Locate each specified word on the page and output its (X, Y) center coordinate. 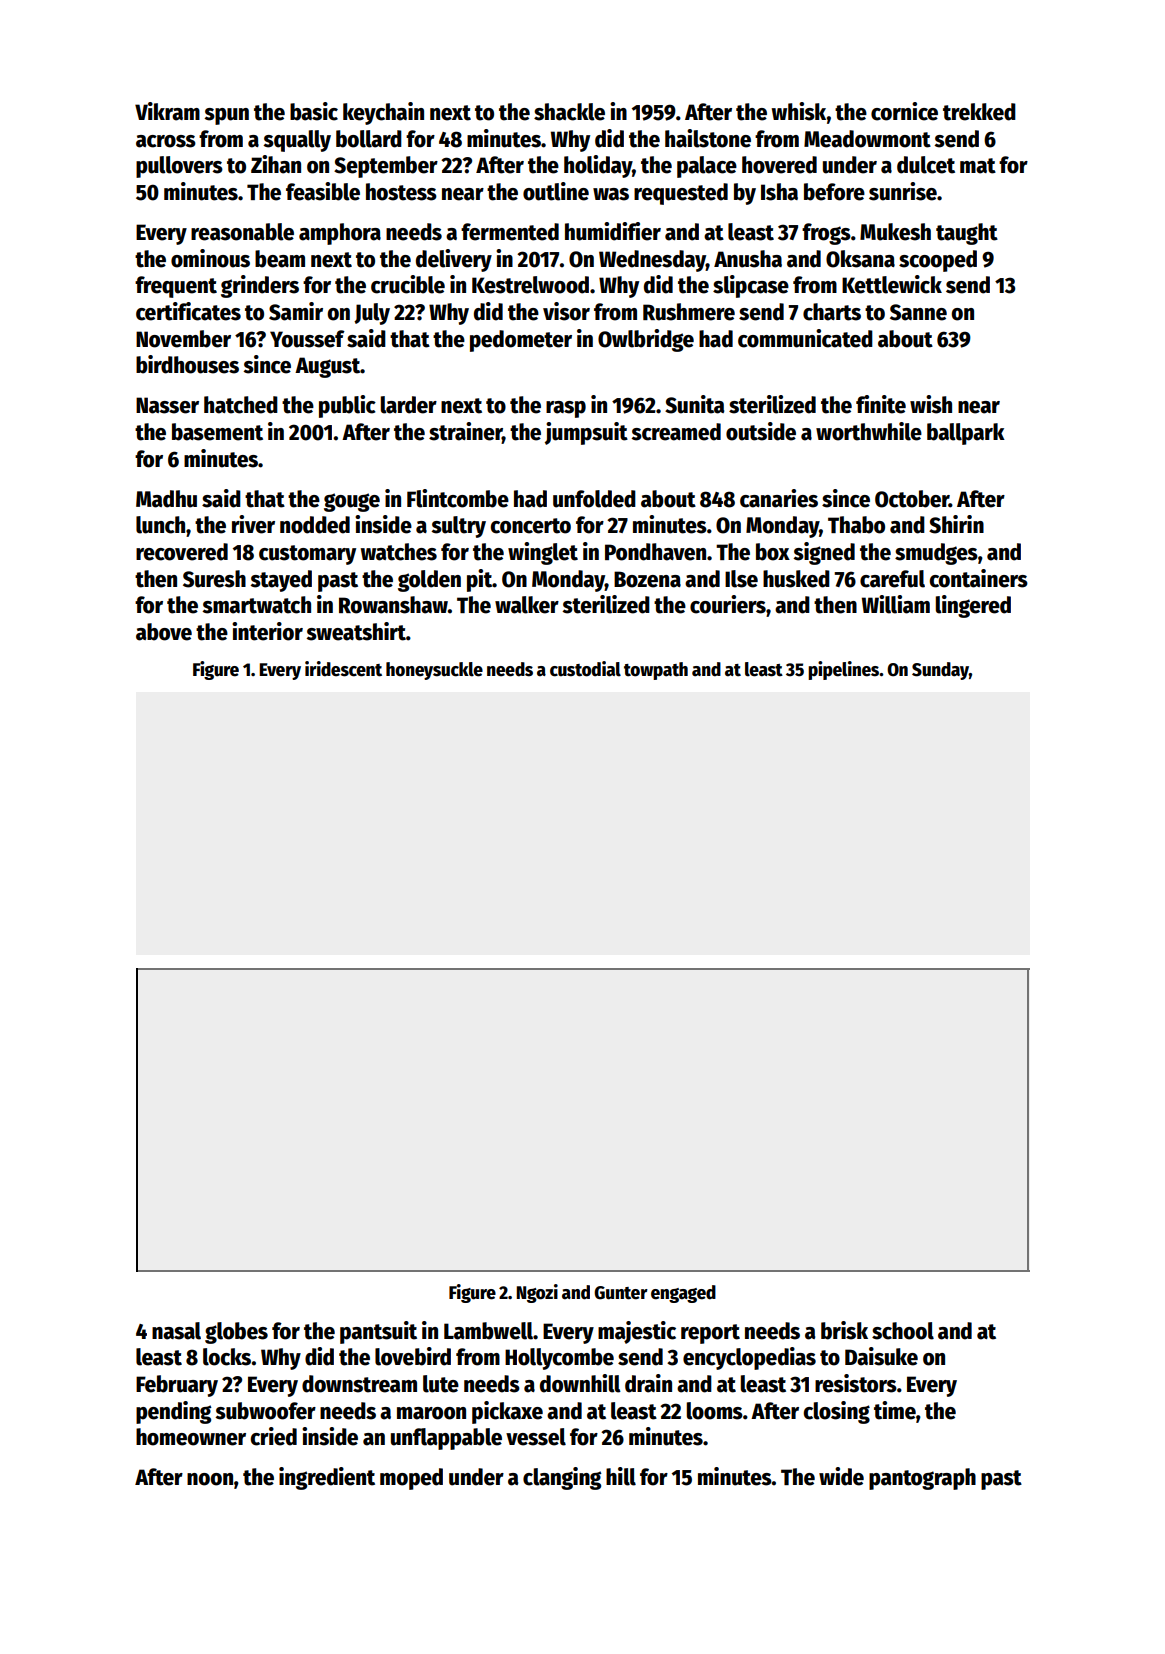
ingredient (327, 1478)
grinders (260, 286)
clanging (562, 1478)
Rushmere (689, 312)
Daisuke (881, 1356)
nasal (176, 1331)
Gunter (621, 1293)
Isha (779, 192)
